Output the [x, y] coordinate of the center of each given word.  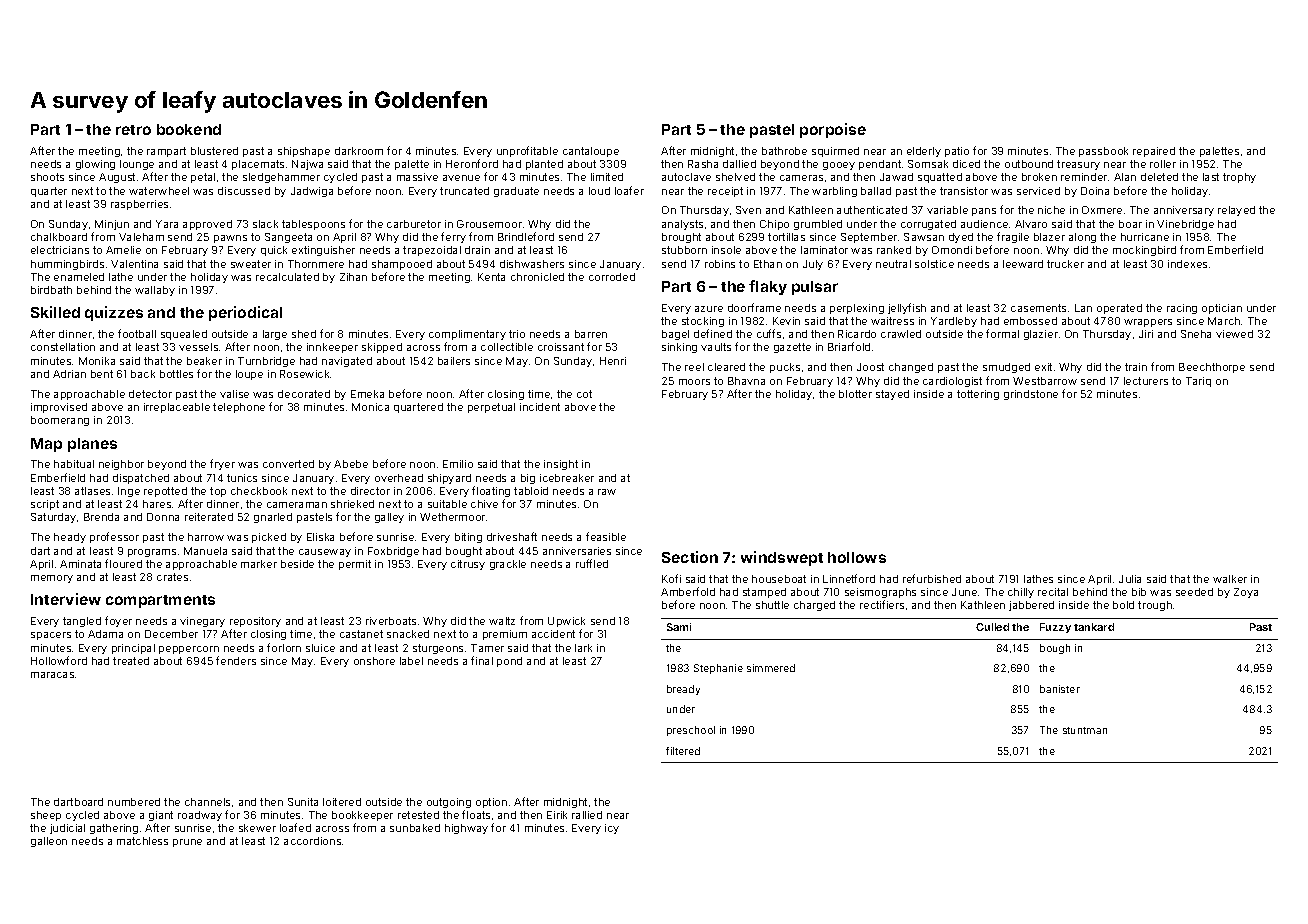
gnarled [273, 518]
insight [561, 465]
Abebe [351, 464]
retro [133, 130]
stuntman [1085, 730]
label [411, 661]
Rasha [703, 164]
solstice [934, 264]
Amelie [123, 250]
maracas [52, 675]
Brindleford [526, 236]
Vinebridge [1185, 225]
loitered [342, 802]
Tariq [1198, 382]
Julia [1130, 579]
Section [690, 557]
